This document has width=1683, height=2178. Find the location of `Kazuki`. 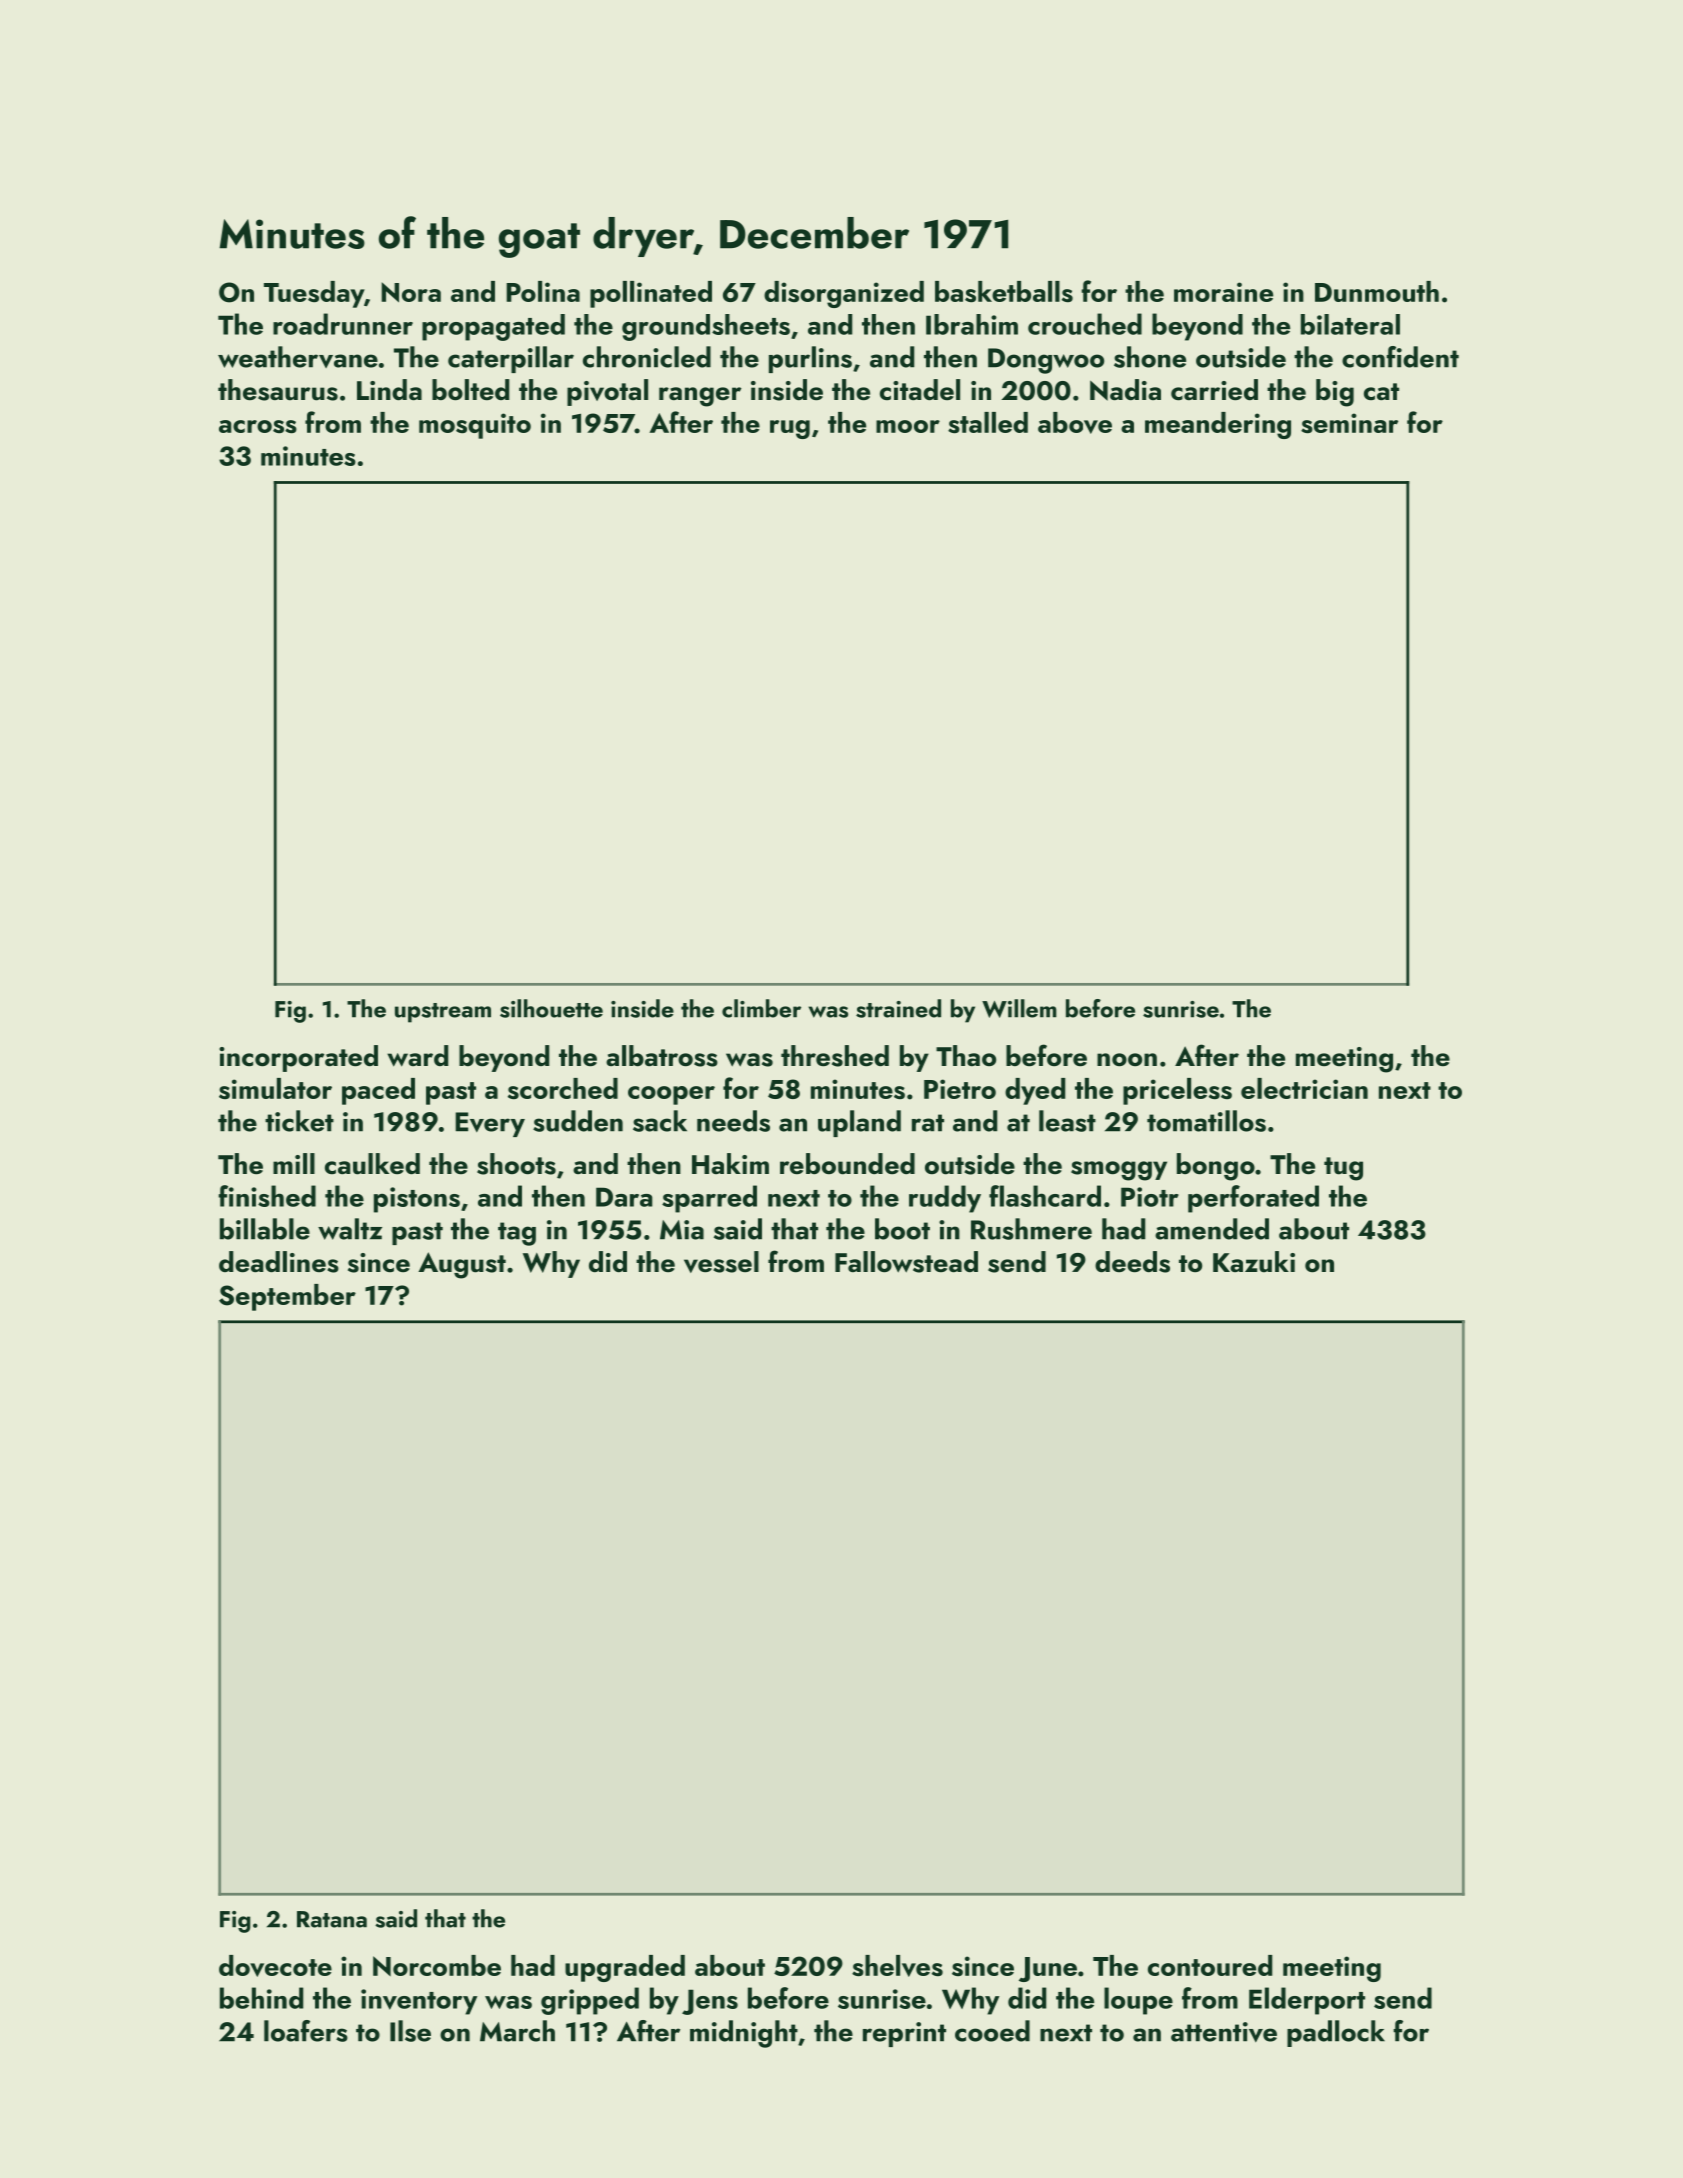

Kazuki is located at coordinates (1254, 1262).
